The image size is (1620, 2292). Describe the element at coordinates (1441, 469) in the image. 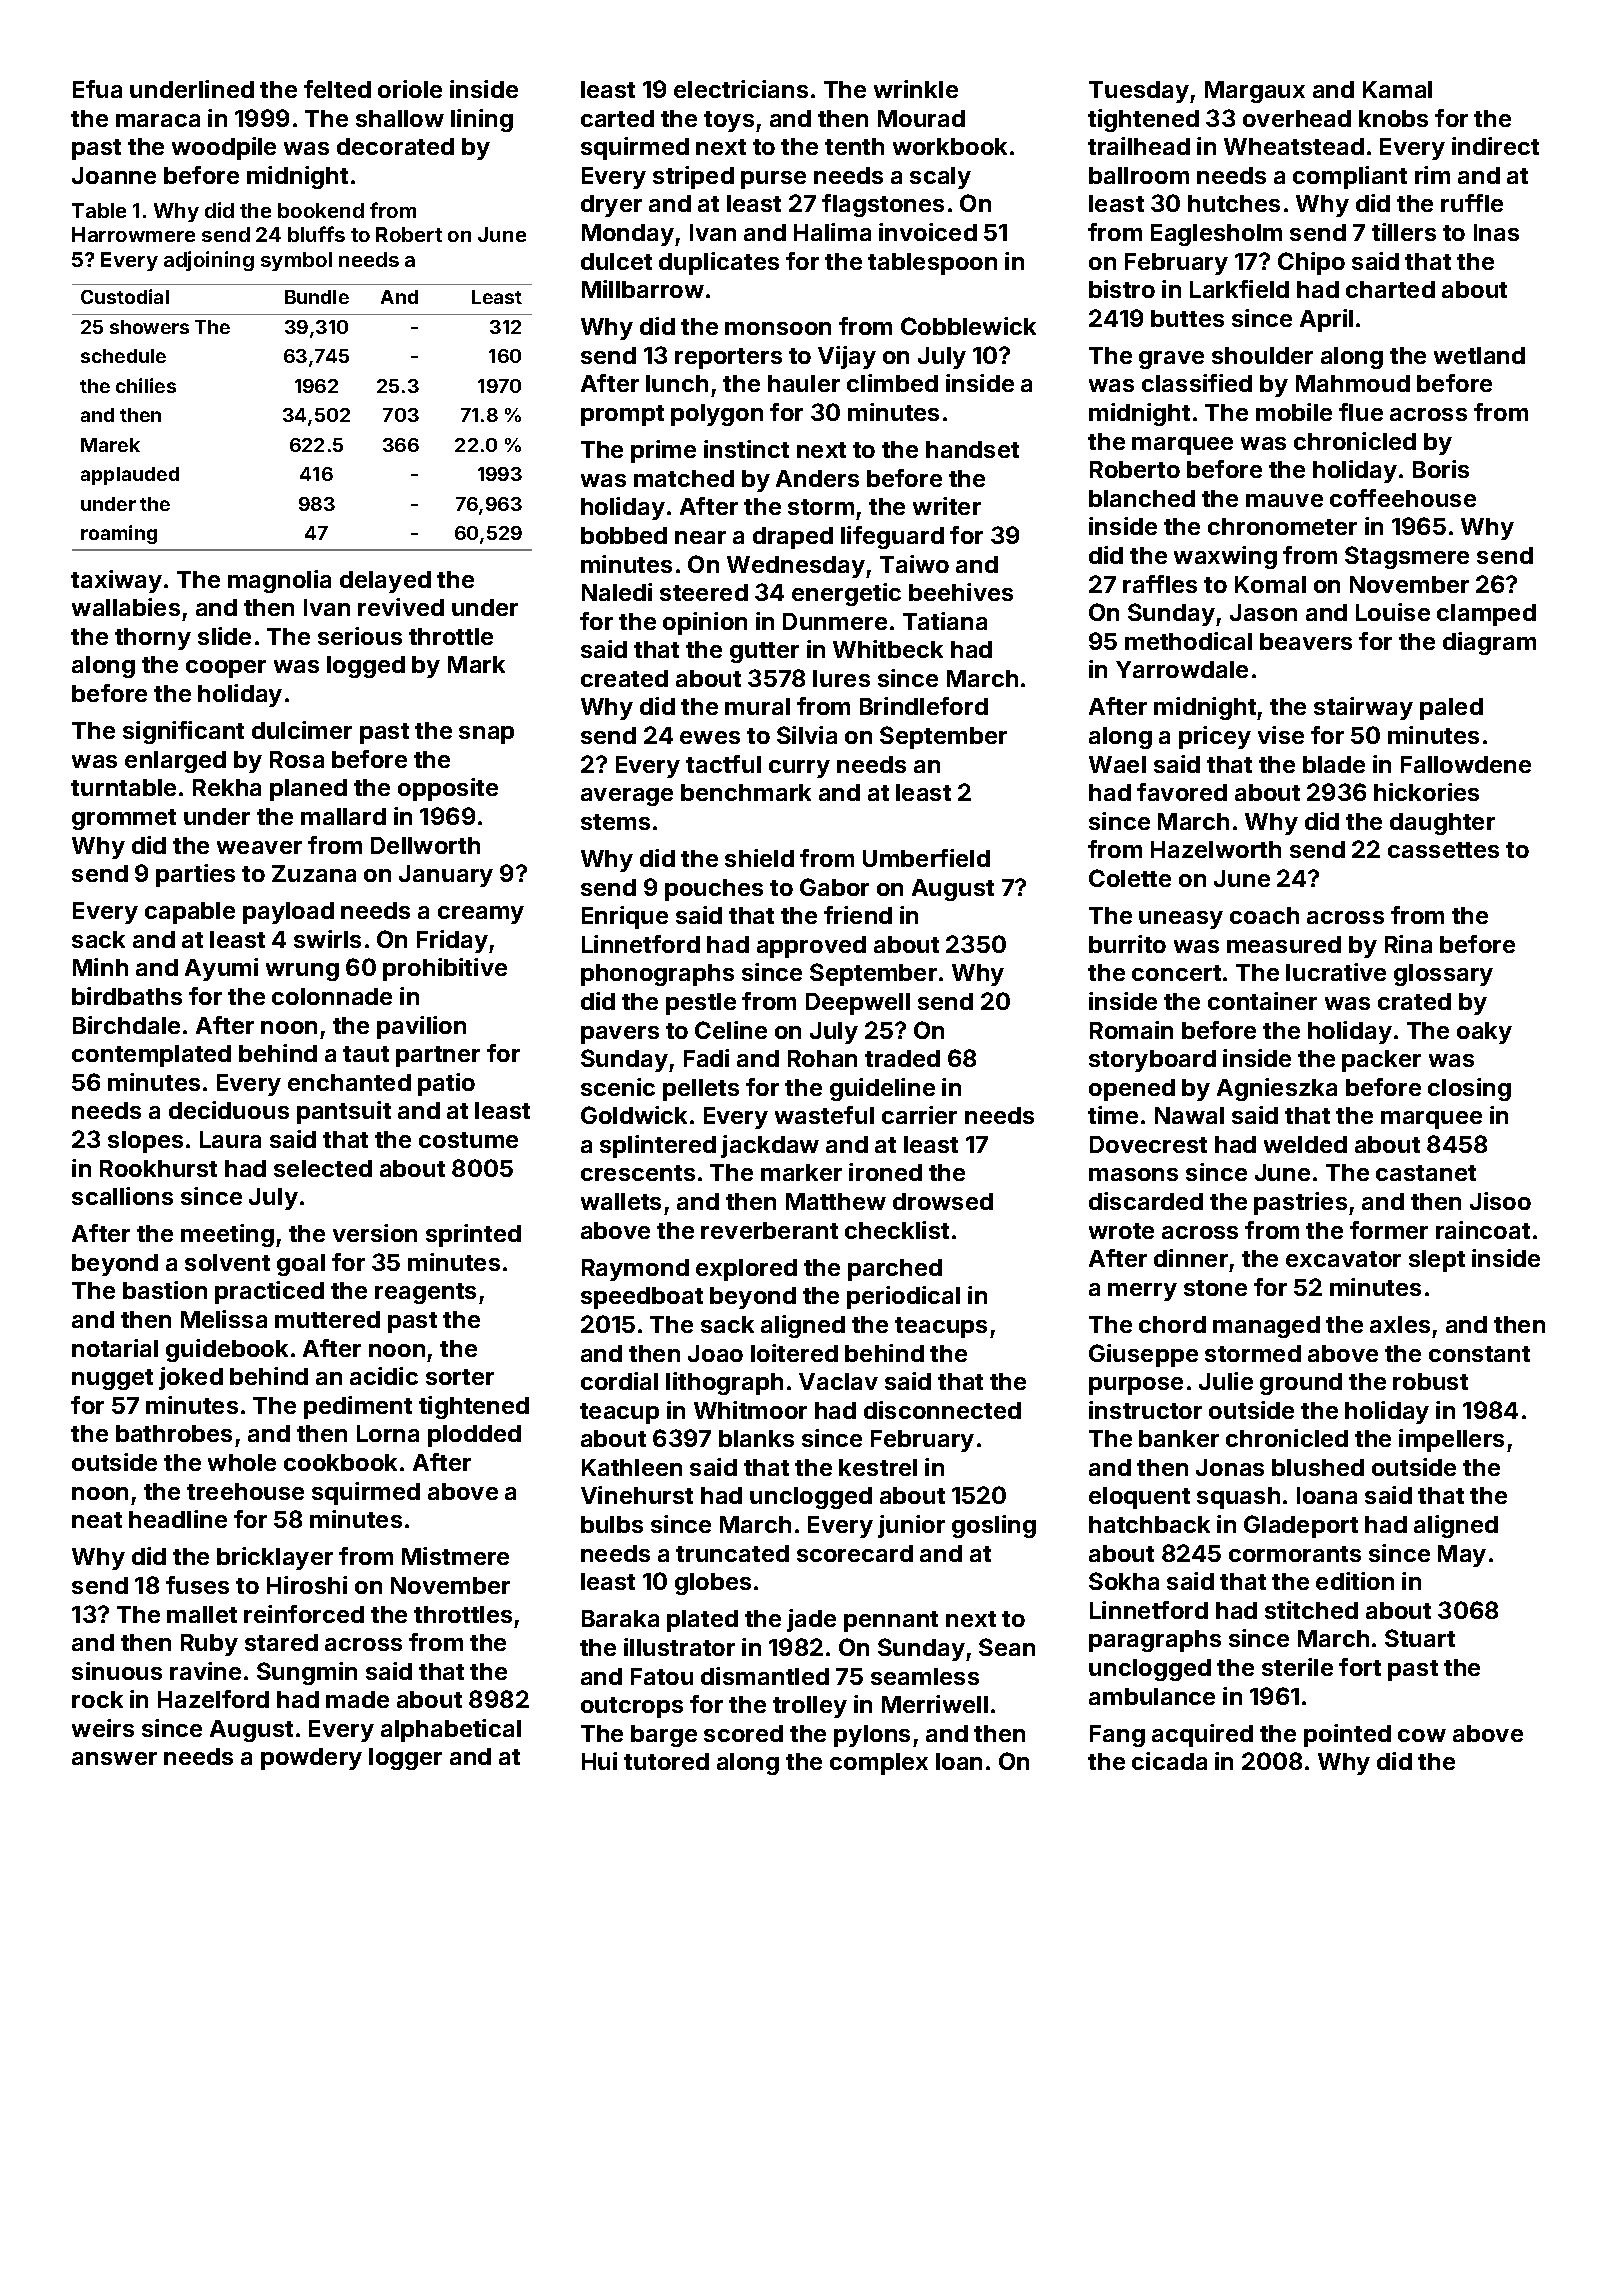

I see `Boris` at that location.
